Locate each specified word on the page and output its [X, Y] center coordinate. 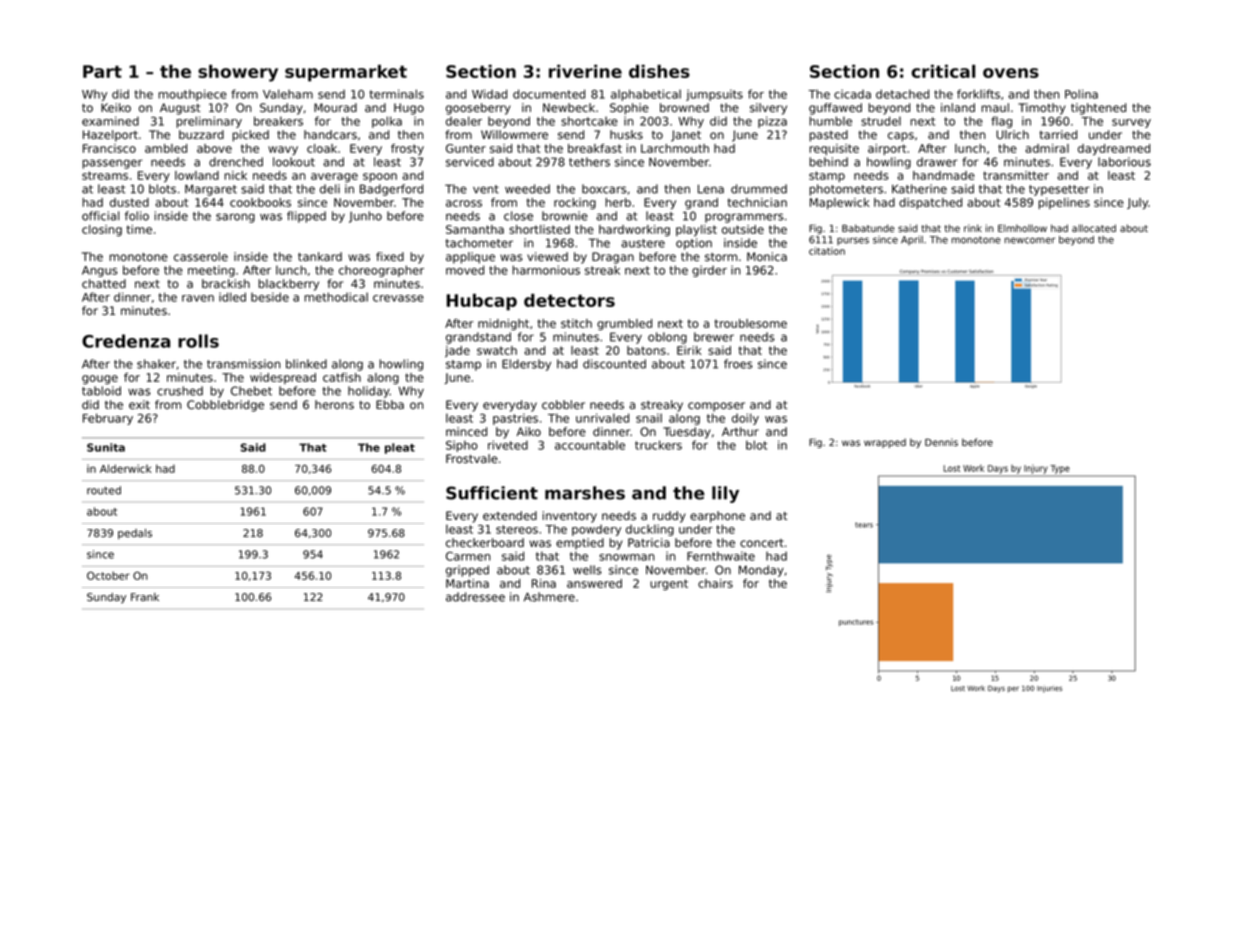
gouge [100, 379]
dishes [659, 71]
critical [943, 71]
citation [827, 251]
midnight [503, 325]
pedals [135, 534]
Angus [100, 271]
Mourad [335, 107]
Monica [767, 256]
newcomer [1030, 240]
